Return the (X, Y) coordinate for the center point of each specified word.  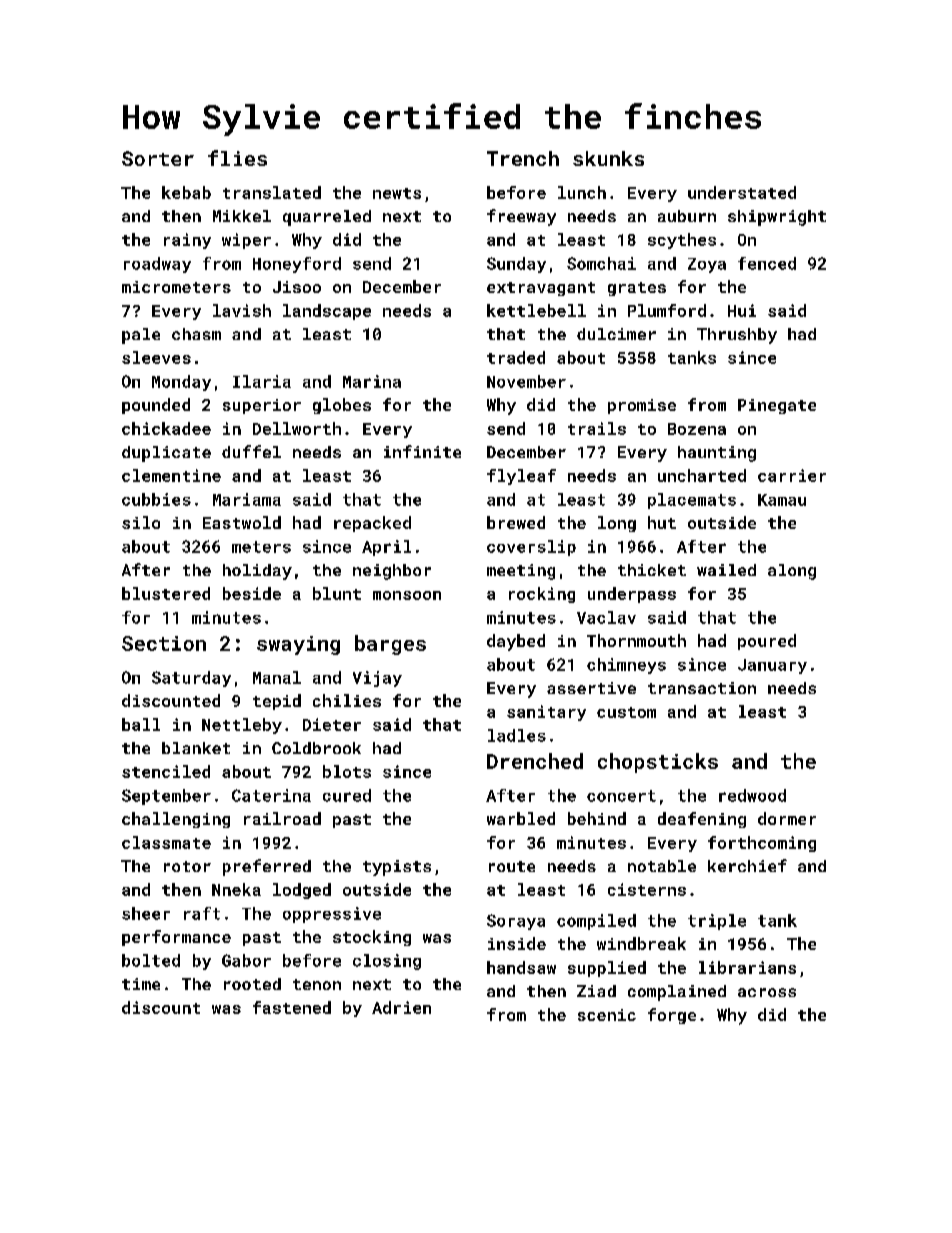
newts (397, 193)
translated (272, 192)
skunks (608, 158)
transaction (702, 688)
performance (176, 938)
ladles (517, 735)
